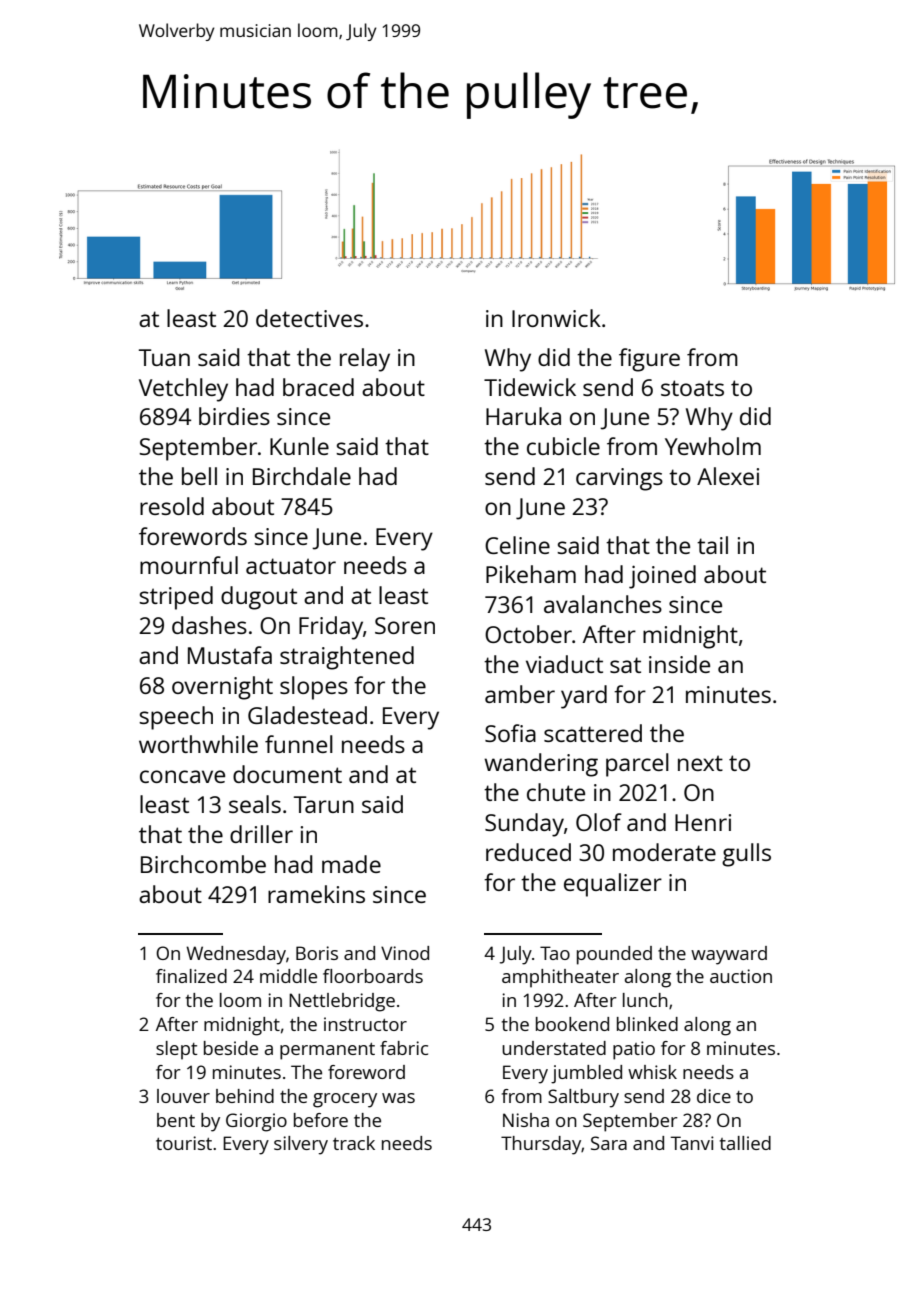 The height and width of the screenshot is (1311, 924). I want to click on track, so click(354, 1143).
